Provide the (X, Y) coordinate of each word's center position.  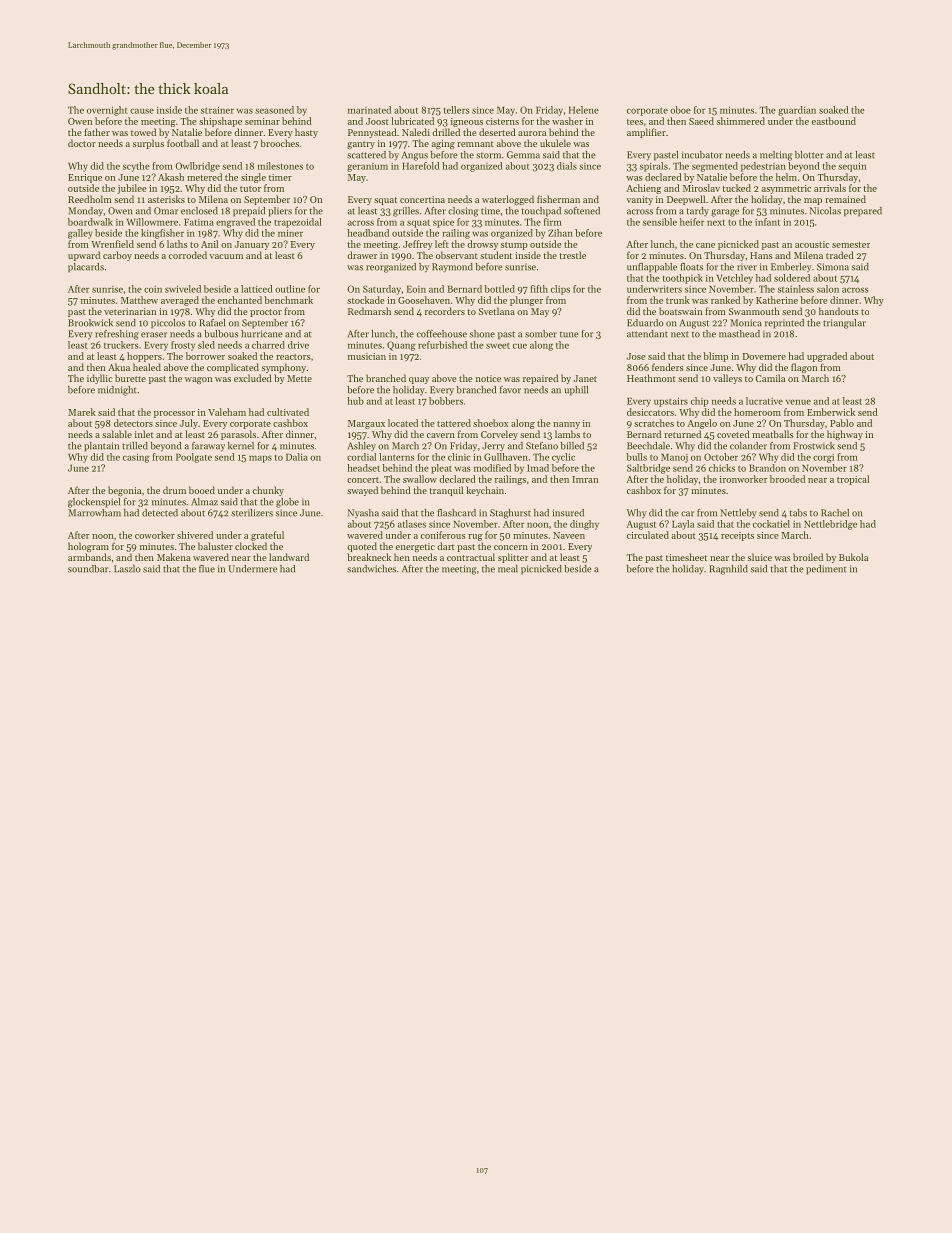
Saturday (382, 290)
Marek (82, 412)
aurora (532, 133)
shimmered (741, 121)
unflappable (652, 268)
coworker (155, 535)
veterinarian (130, 311)
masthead (739, 334)
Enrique (85, 178)
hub (355, 401)
